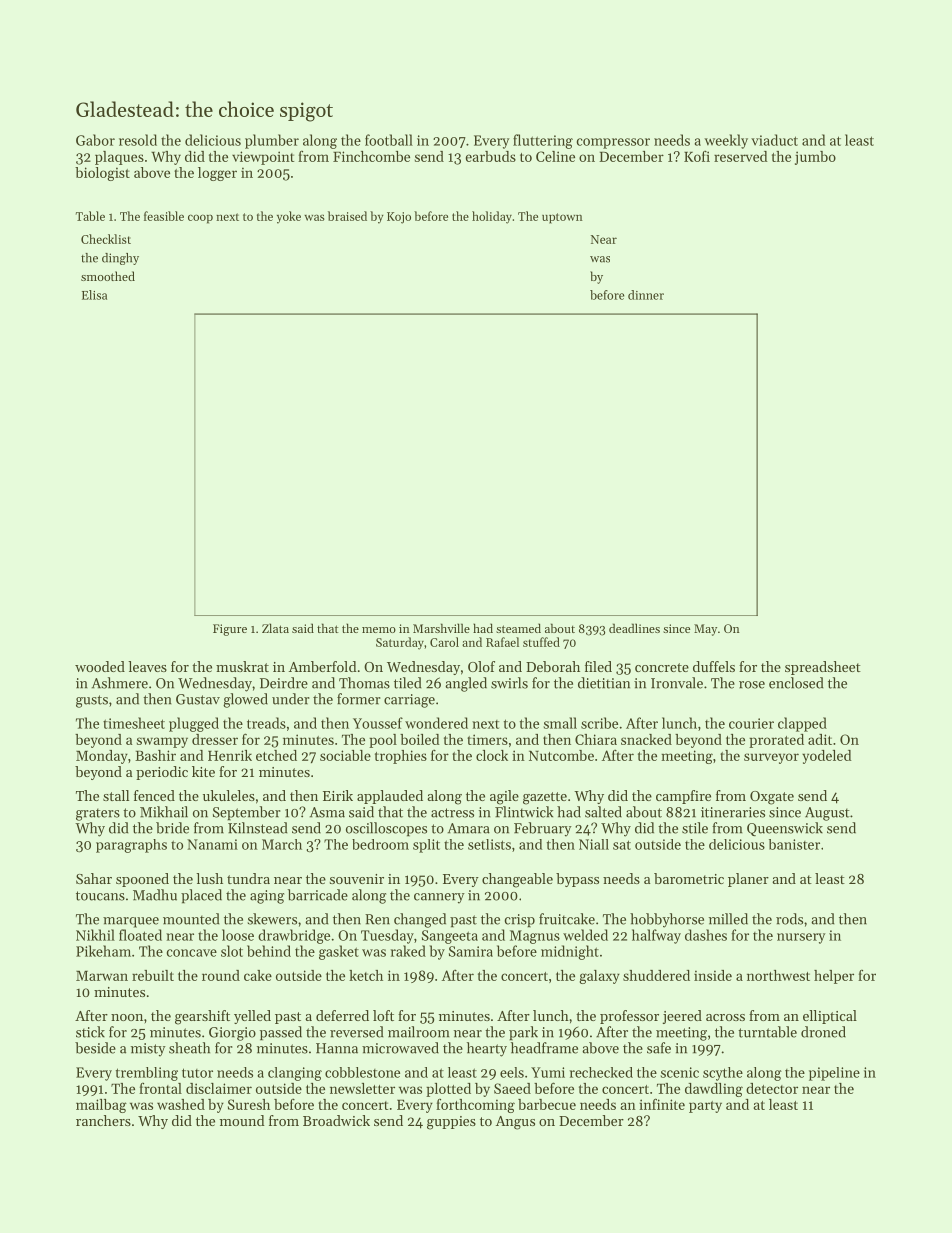  Describe the element at coordinates (646, 295) in the document. I see `dinner` at that location.
